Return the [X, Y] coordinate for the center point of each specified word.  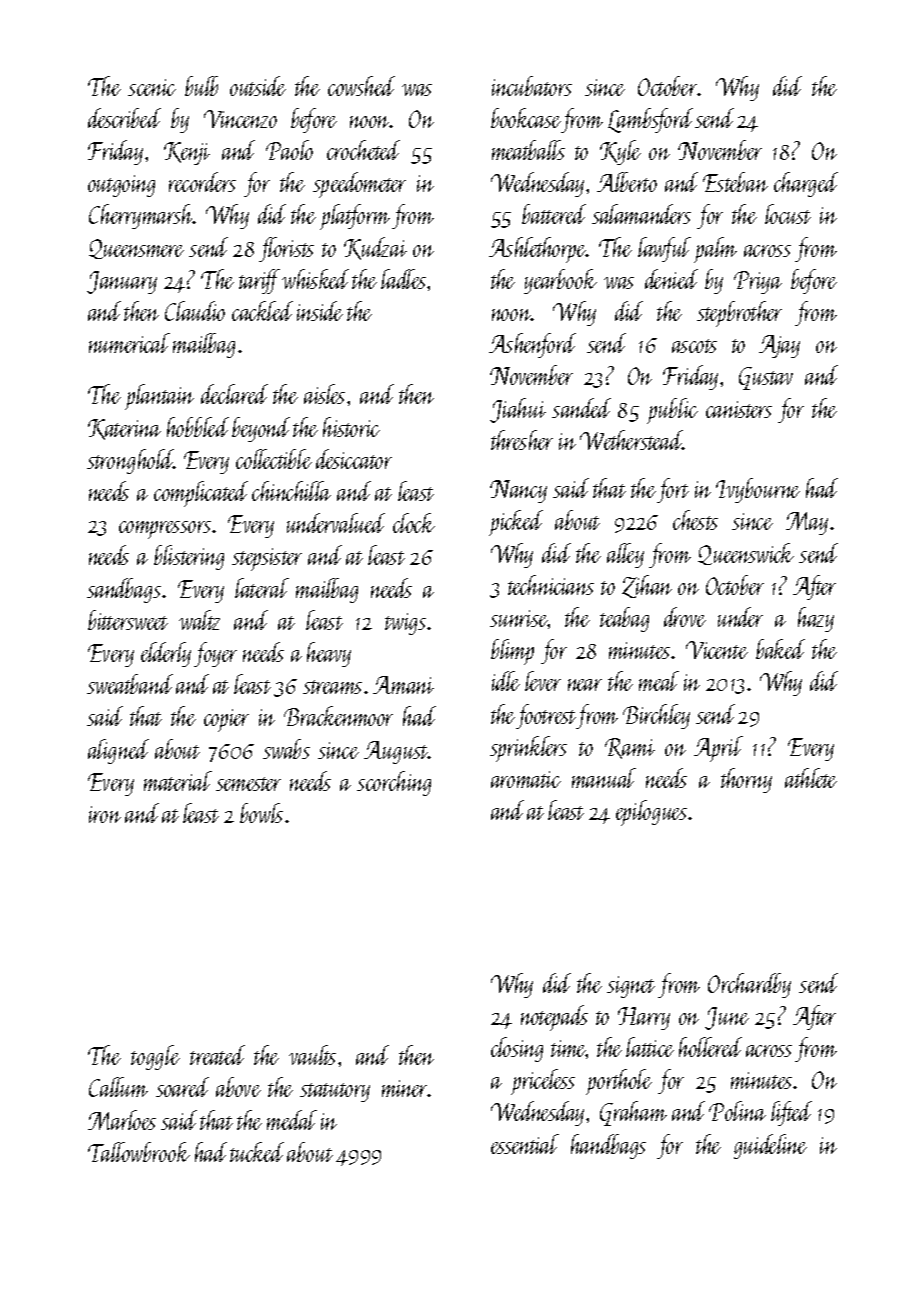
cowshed [361, 86]
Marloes [122, 1120]
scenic [152, 87]
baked [780, 649]
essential [525, 1144]
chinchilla [291, 491]
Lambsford [650, 120]
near [585, 685]
